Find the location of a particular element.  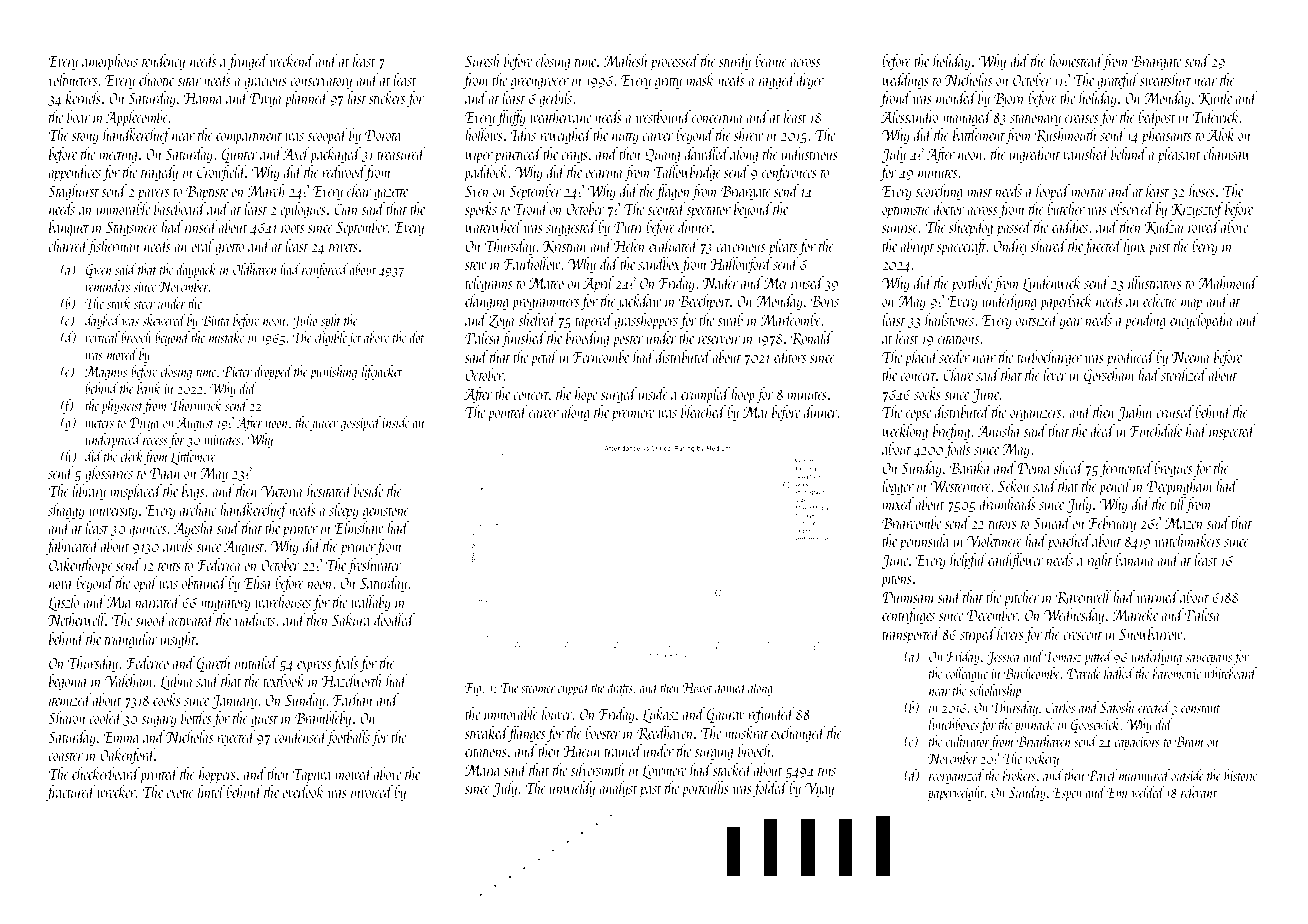

Lindenwick is located at coordinates (1051, 284).
